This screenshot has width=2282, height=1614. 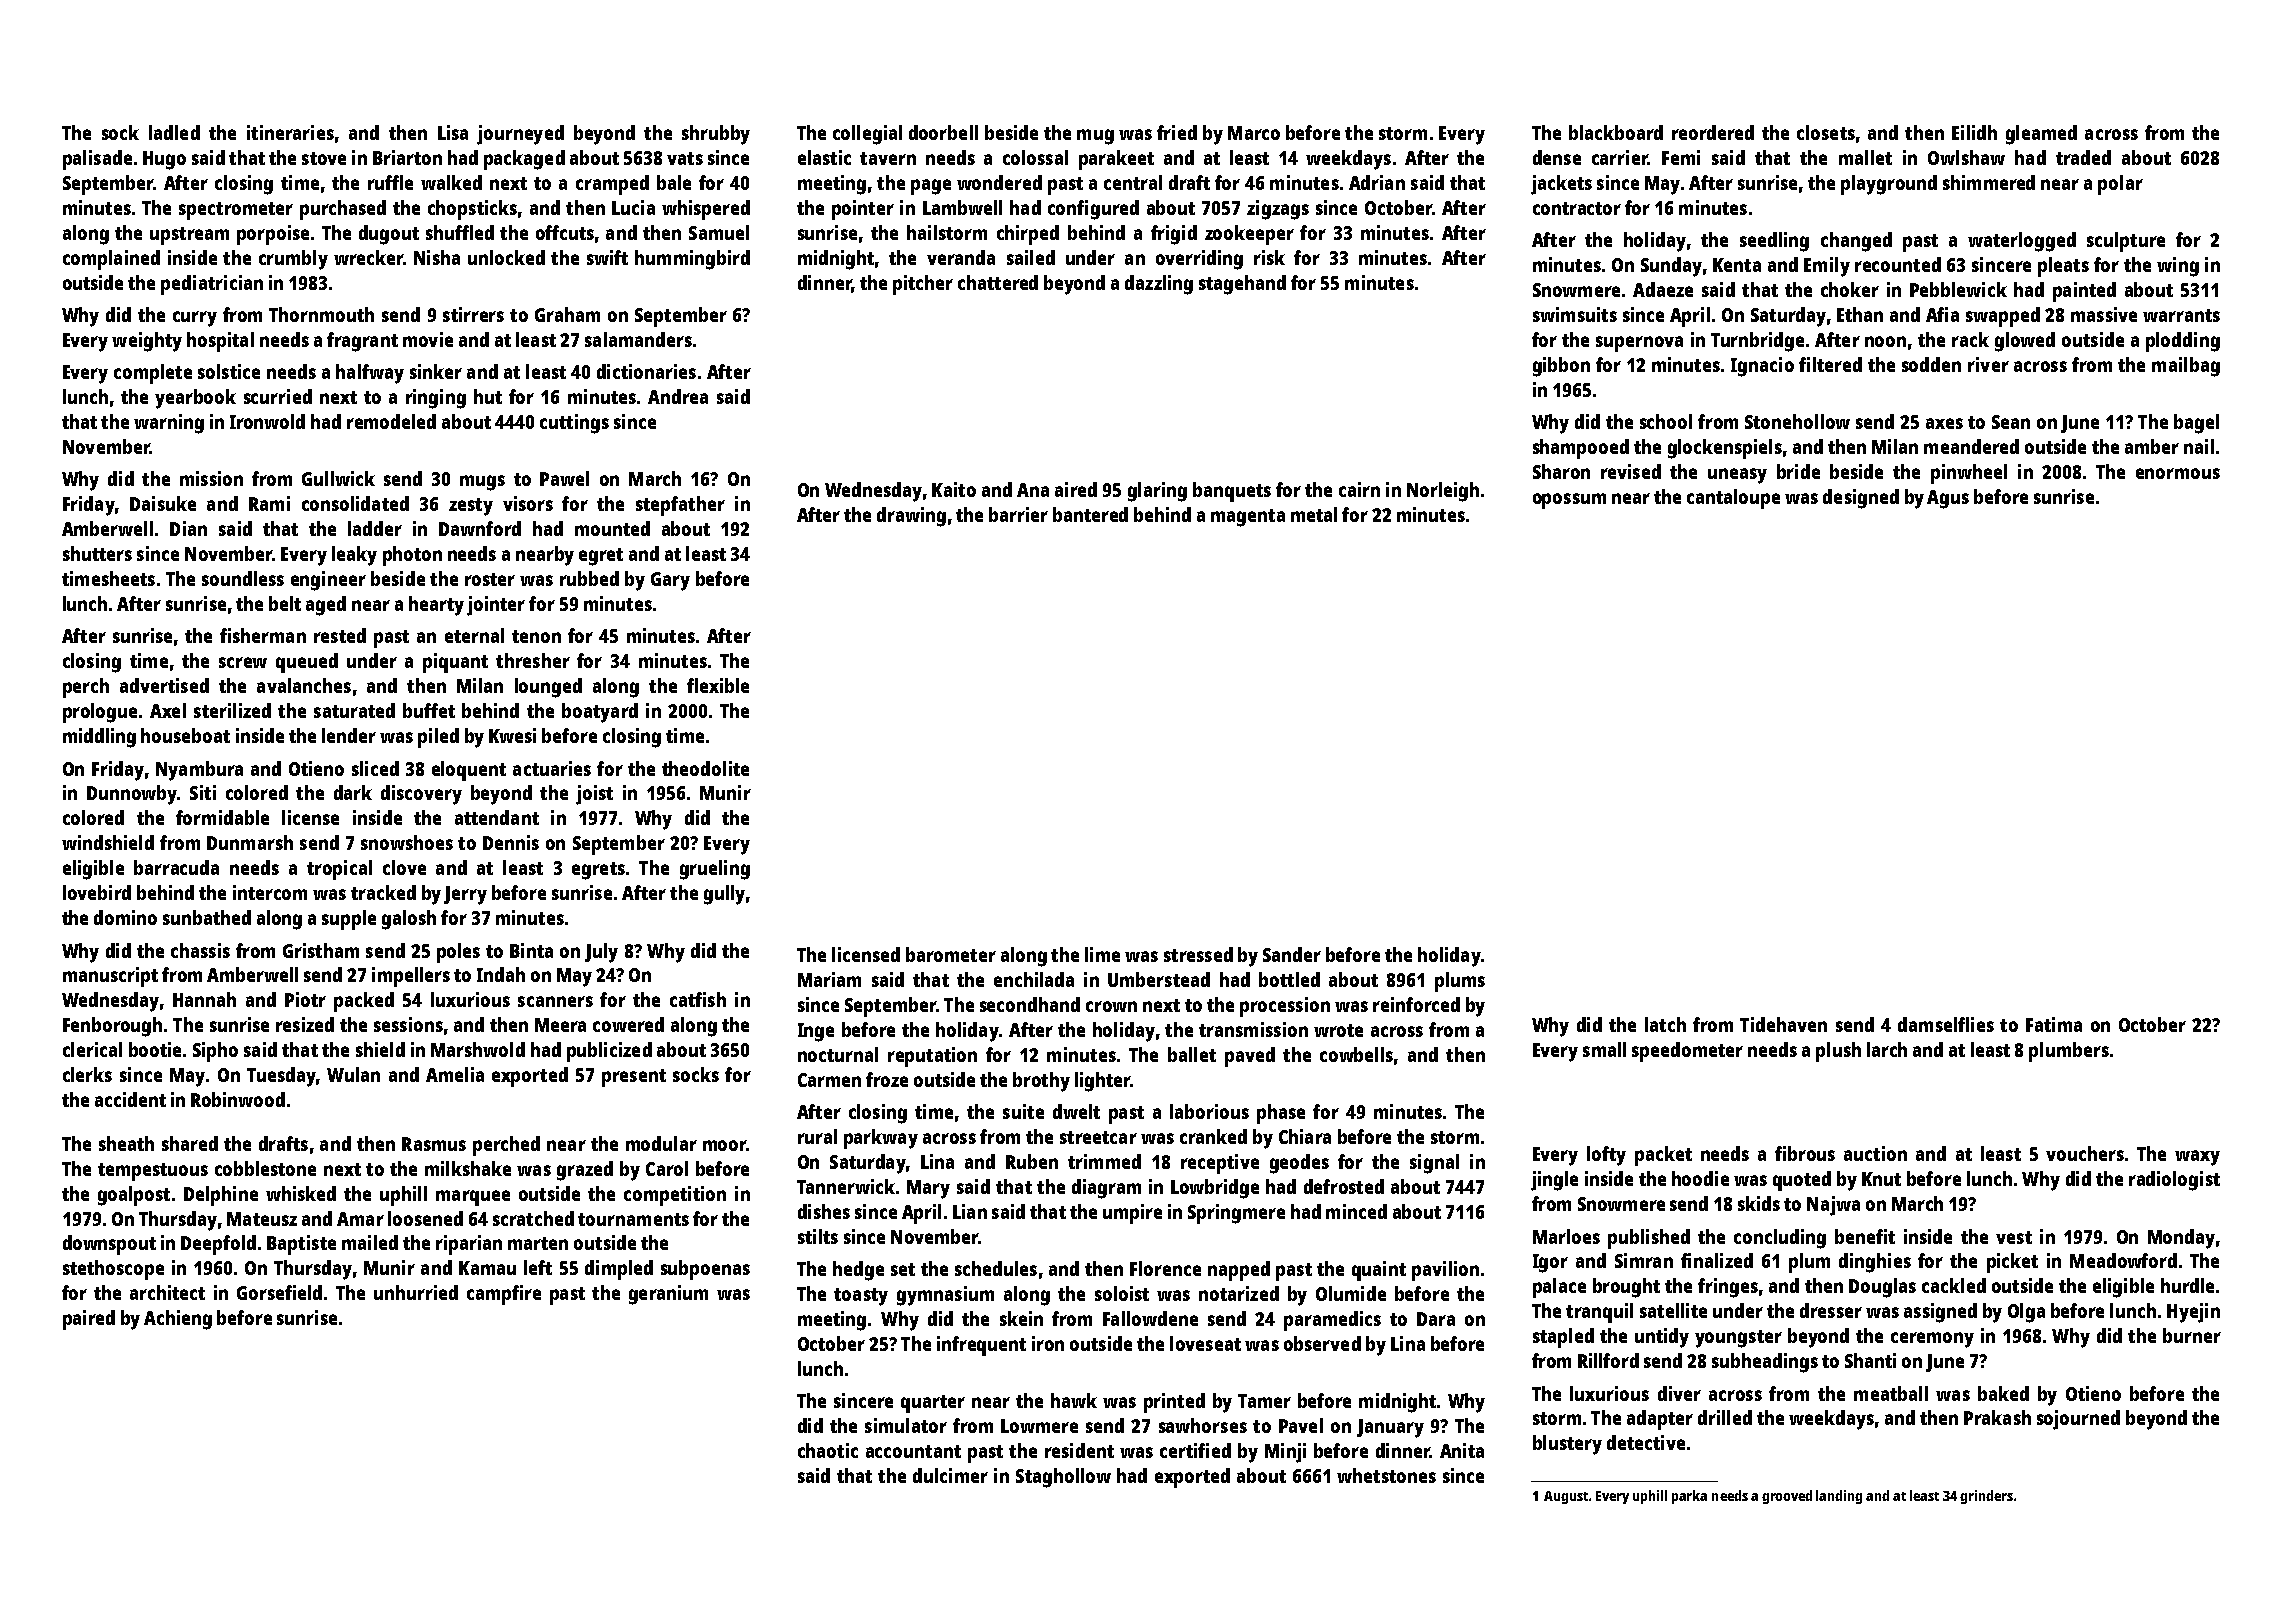 What do you see at coordinates (178, 1320) in the screenshot?
I see `Achieng` at bounding box center [178, 1320].
